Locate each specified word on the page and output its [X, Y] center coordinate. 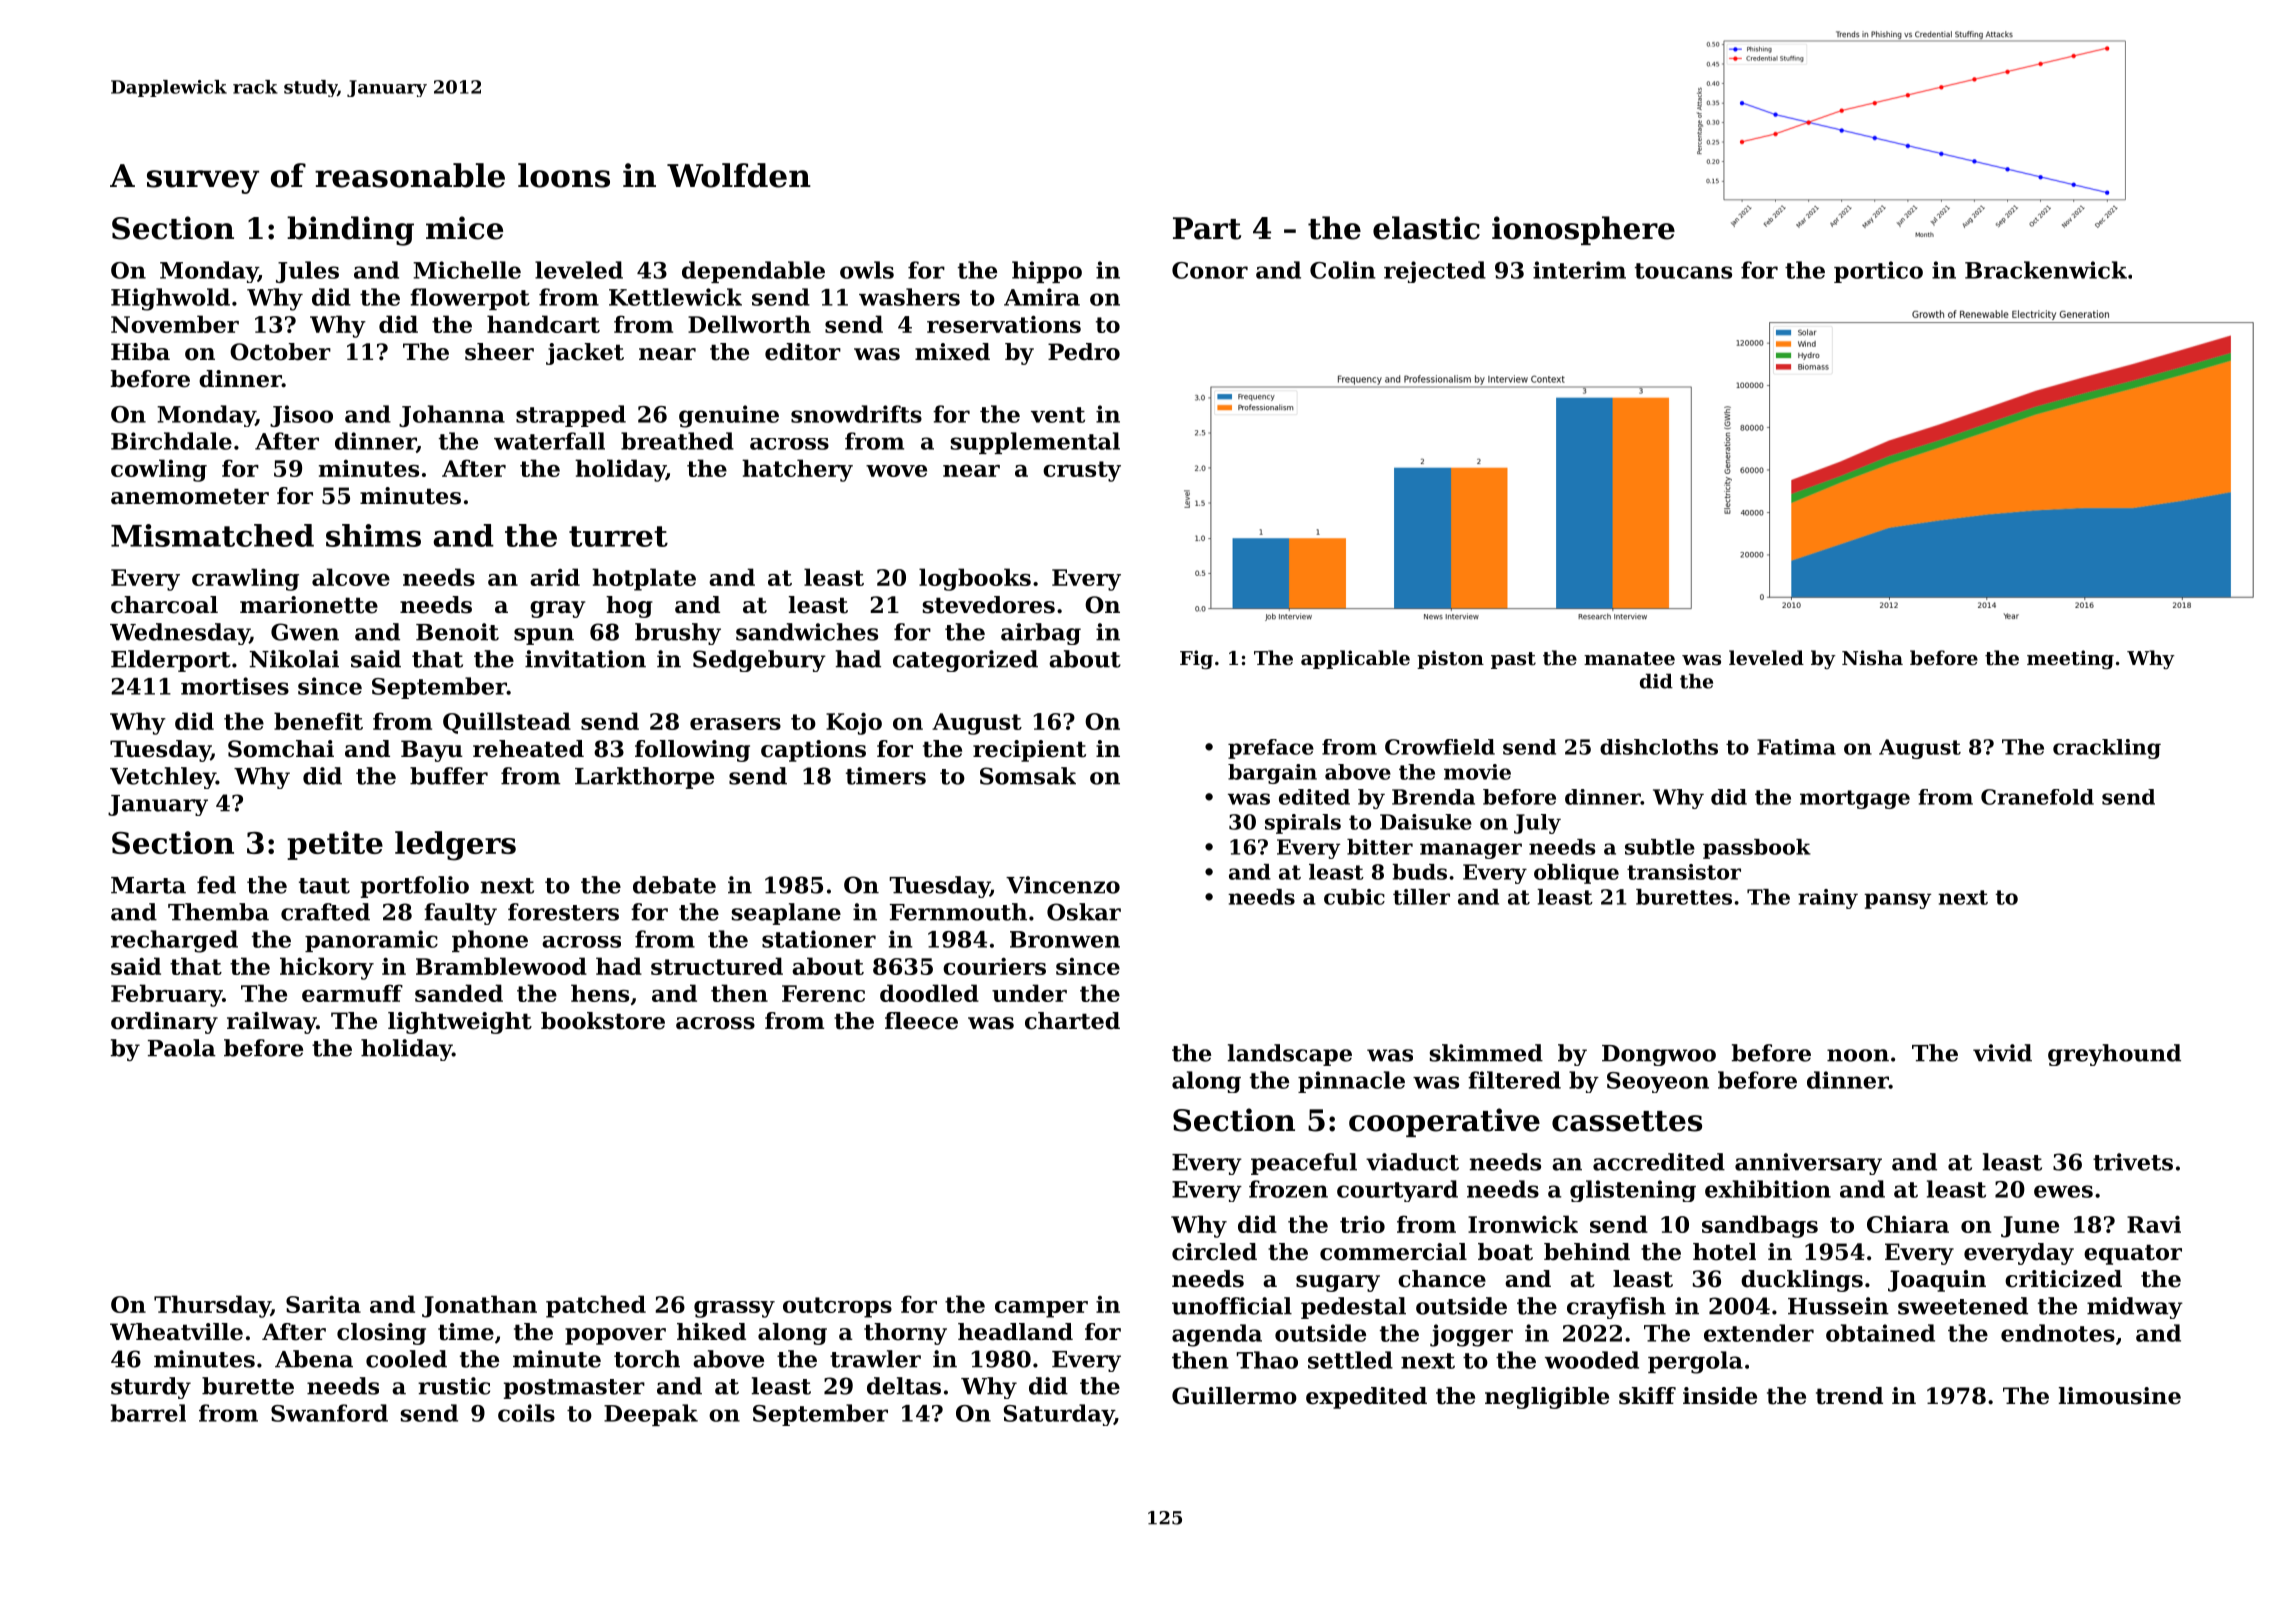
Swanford [329, 1413]
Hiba [140, 352]
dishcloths [1659, 747]
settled [1350, 1360]
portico [1878, 272]
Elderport [171, 661]
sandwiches [807, 632]
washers [909, 297]
